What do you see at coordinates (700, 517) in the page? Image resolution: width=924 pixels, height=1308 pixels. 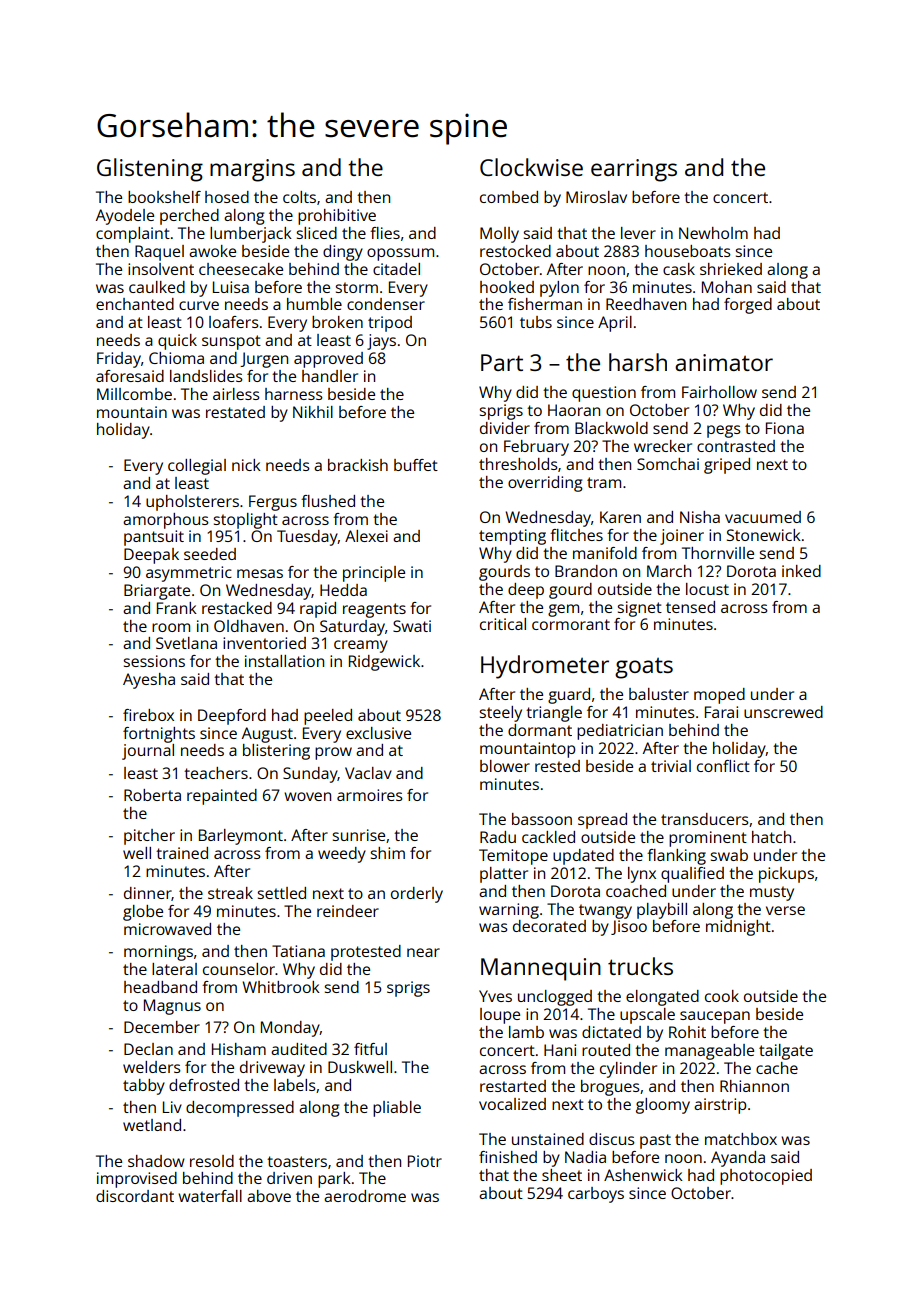 I see `Nisha` at bounding box center [700, 517].
